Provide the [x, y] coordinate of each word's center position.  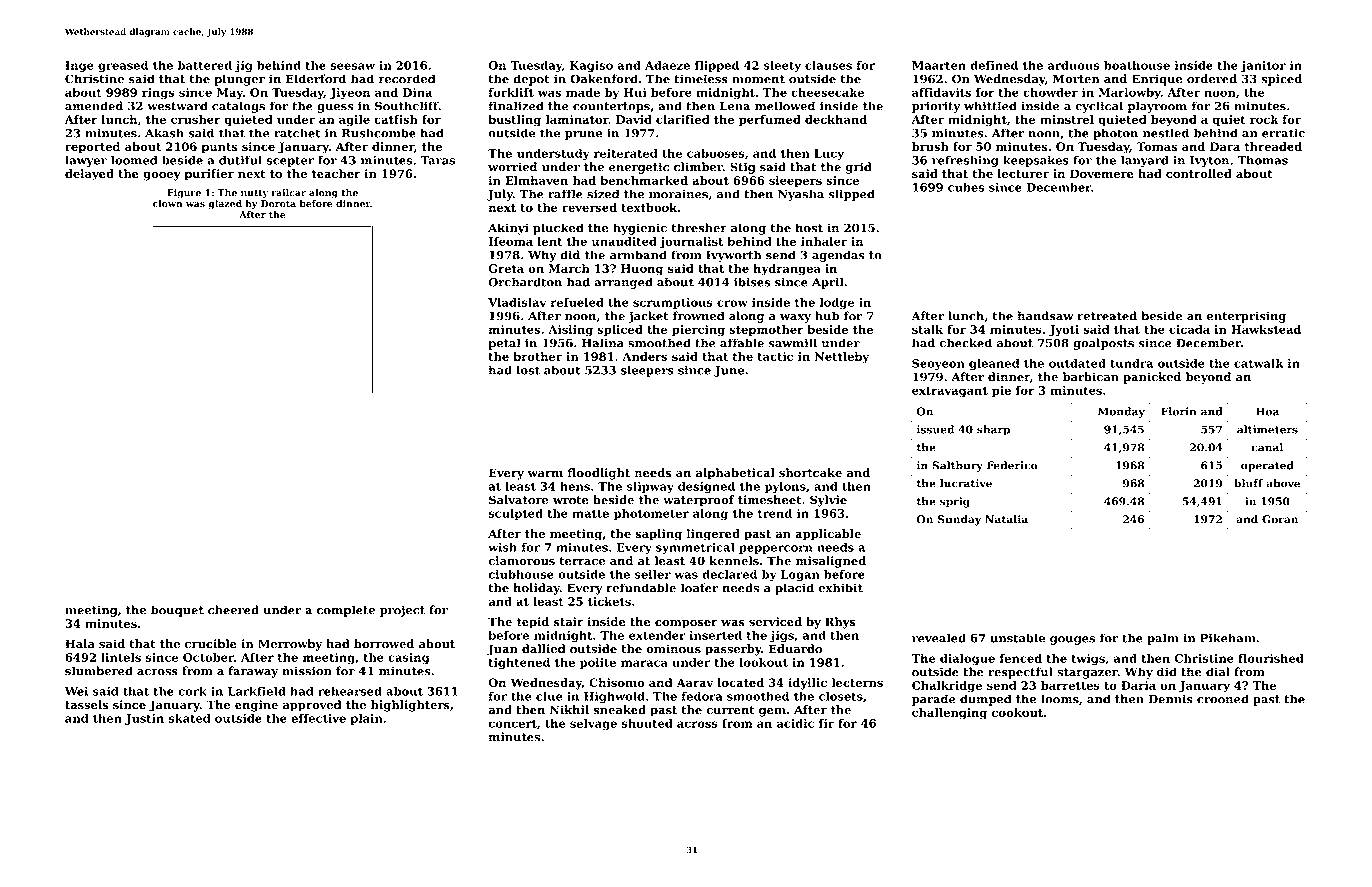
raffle [565, 194]
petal [504, 344]
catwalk [1259, 363]
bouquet [177, 611]
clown [167, 204]
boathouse [1137, 65]
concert [512, 724]
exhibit [840, 588]
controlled [1199, 173]
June [729, 371]
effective [318, 718]
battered [205, 65]
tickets [609, 601]
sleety [782, 66]
